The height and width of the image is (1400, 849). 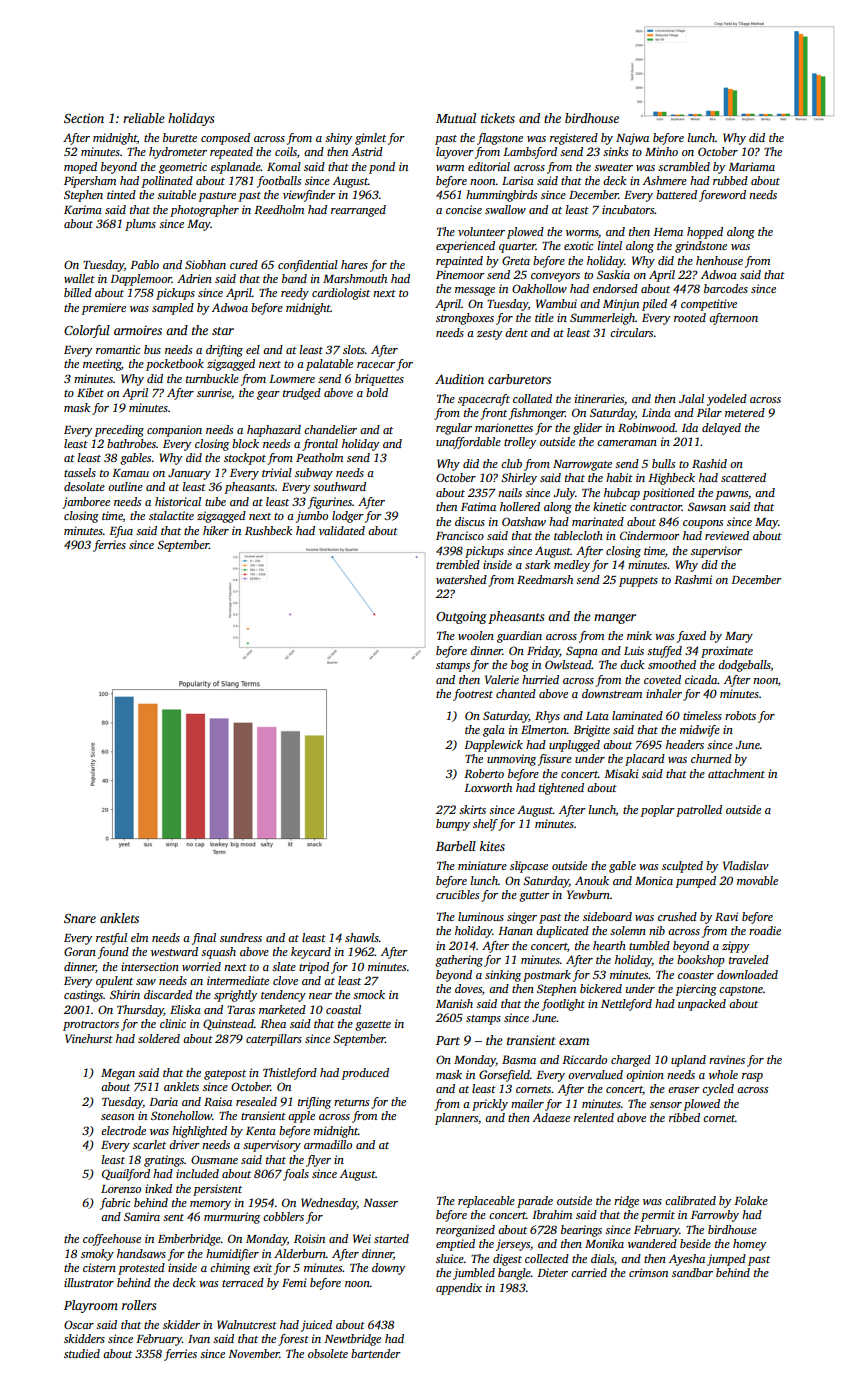 What do you see at coordinates (173, 1023) in the image?
I see `clinic` at bounding box center [173, 1023].
